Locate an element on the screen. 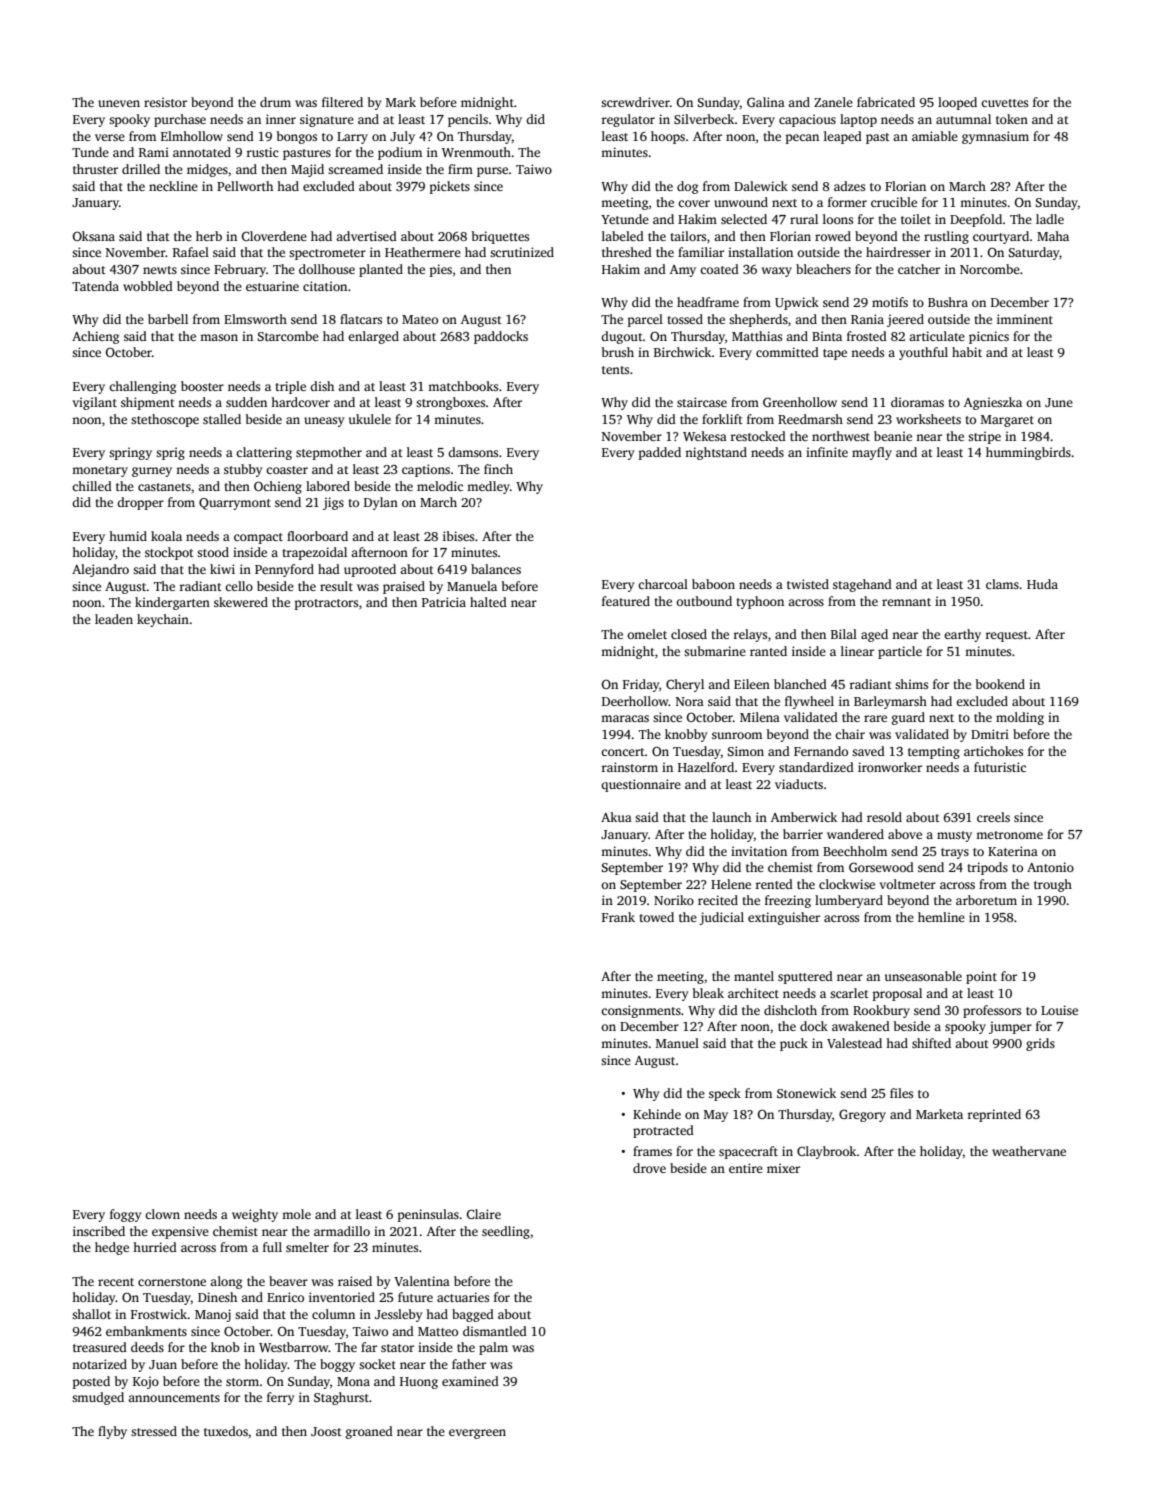  pickets is located at coordinates (450, 187).
